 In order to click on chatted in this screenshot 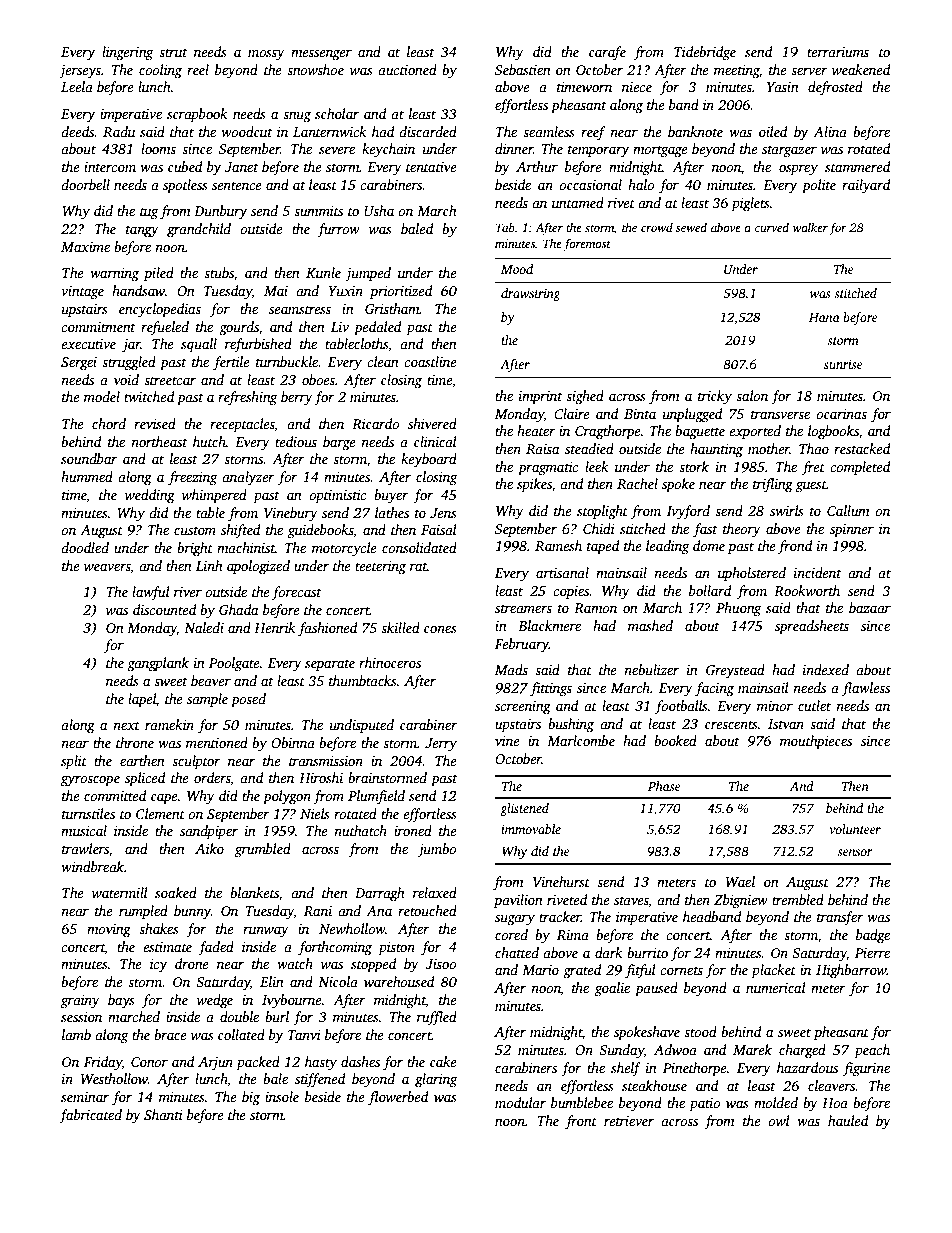, I will do `click(517, 952)`.
